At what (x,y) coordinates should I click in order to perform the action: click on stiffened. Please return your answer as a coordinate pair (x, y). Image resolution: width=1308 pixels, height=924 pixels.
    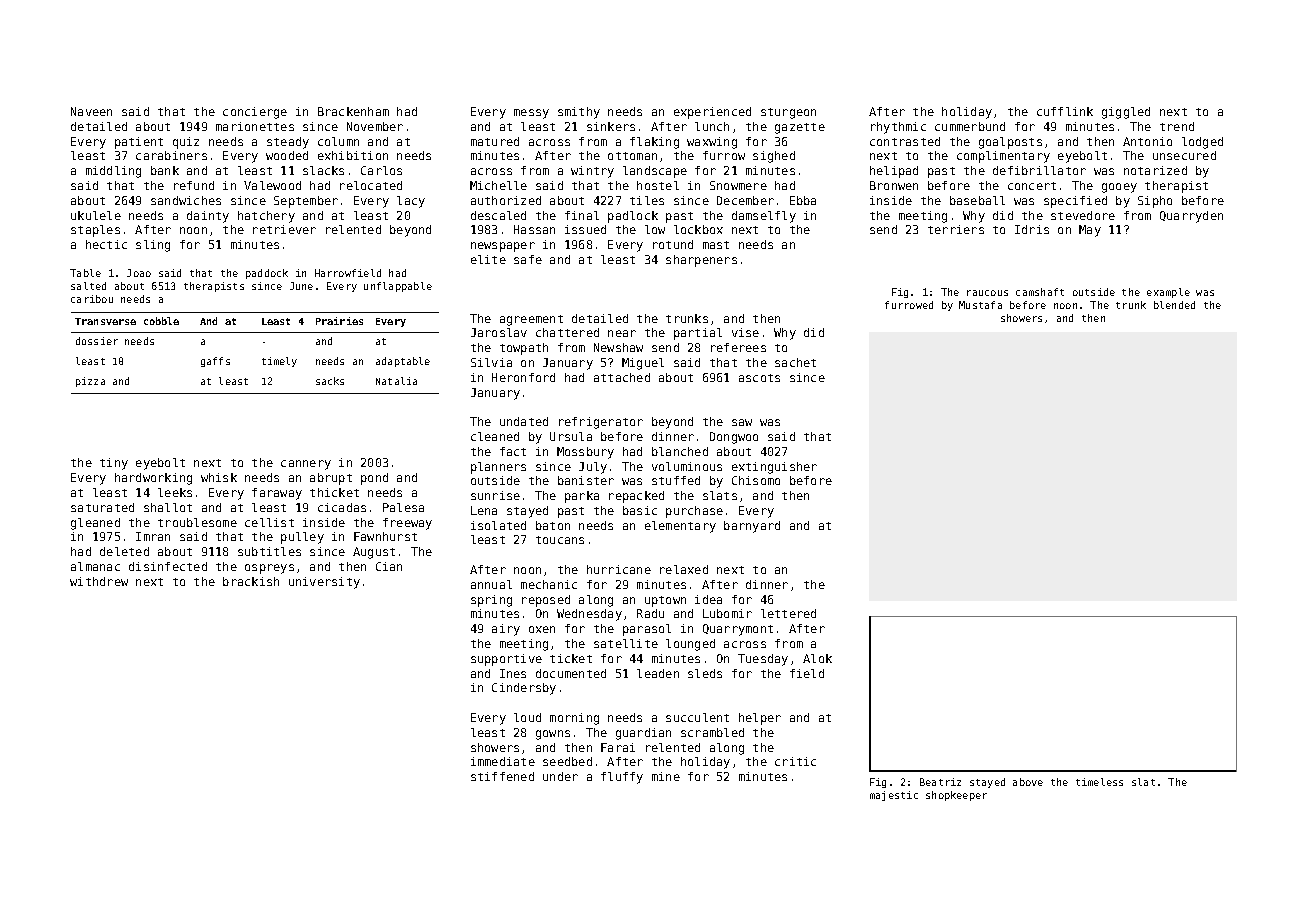
    Looking at the image, I should click on (502, 776).
